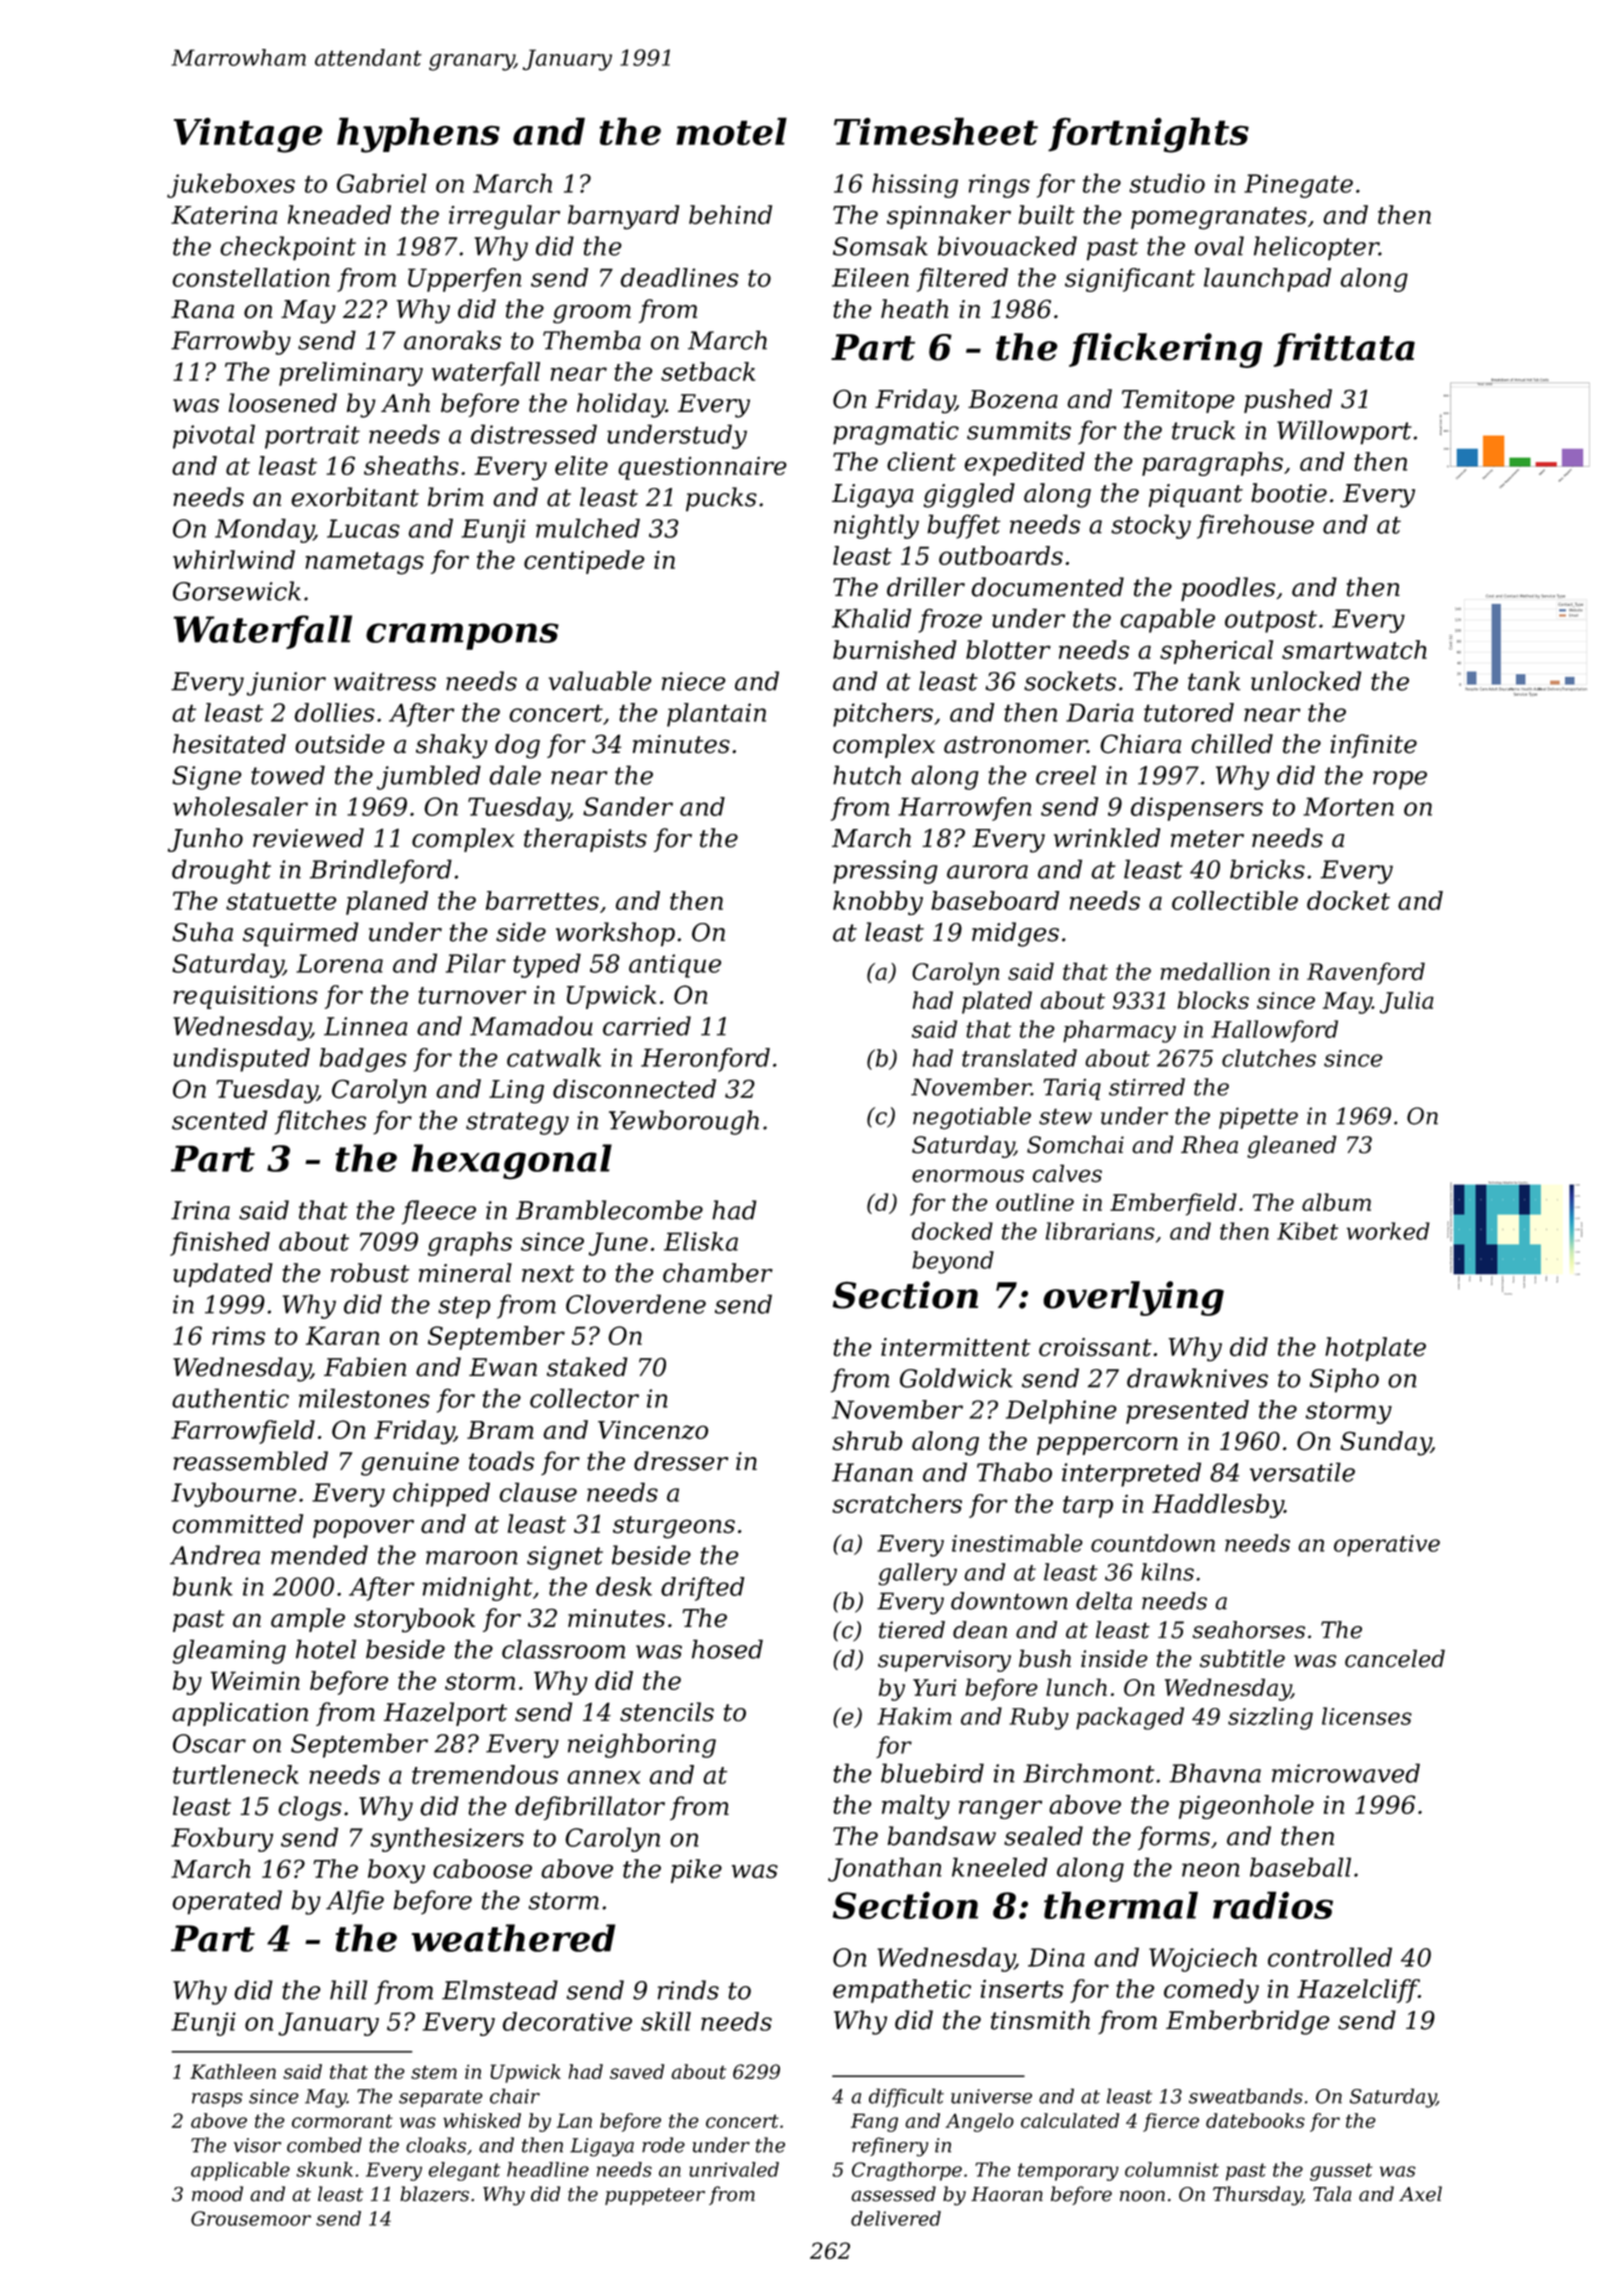  Describe the element at coordinates (623, 217) in the document. I see `barnyard` at that location.
